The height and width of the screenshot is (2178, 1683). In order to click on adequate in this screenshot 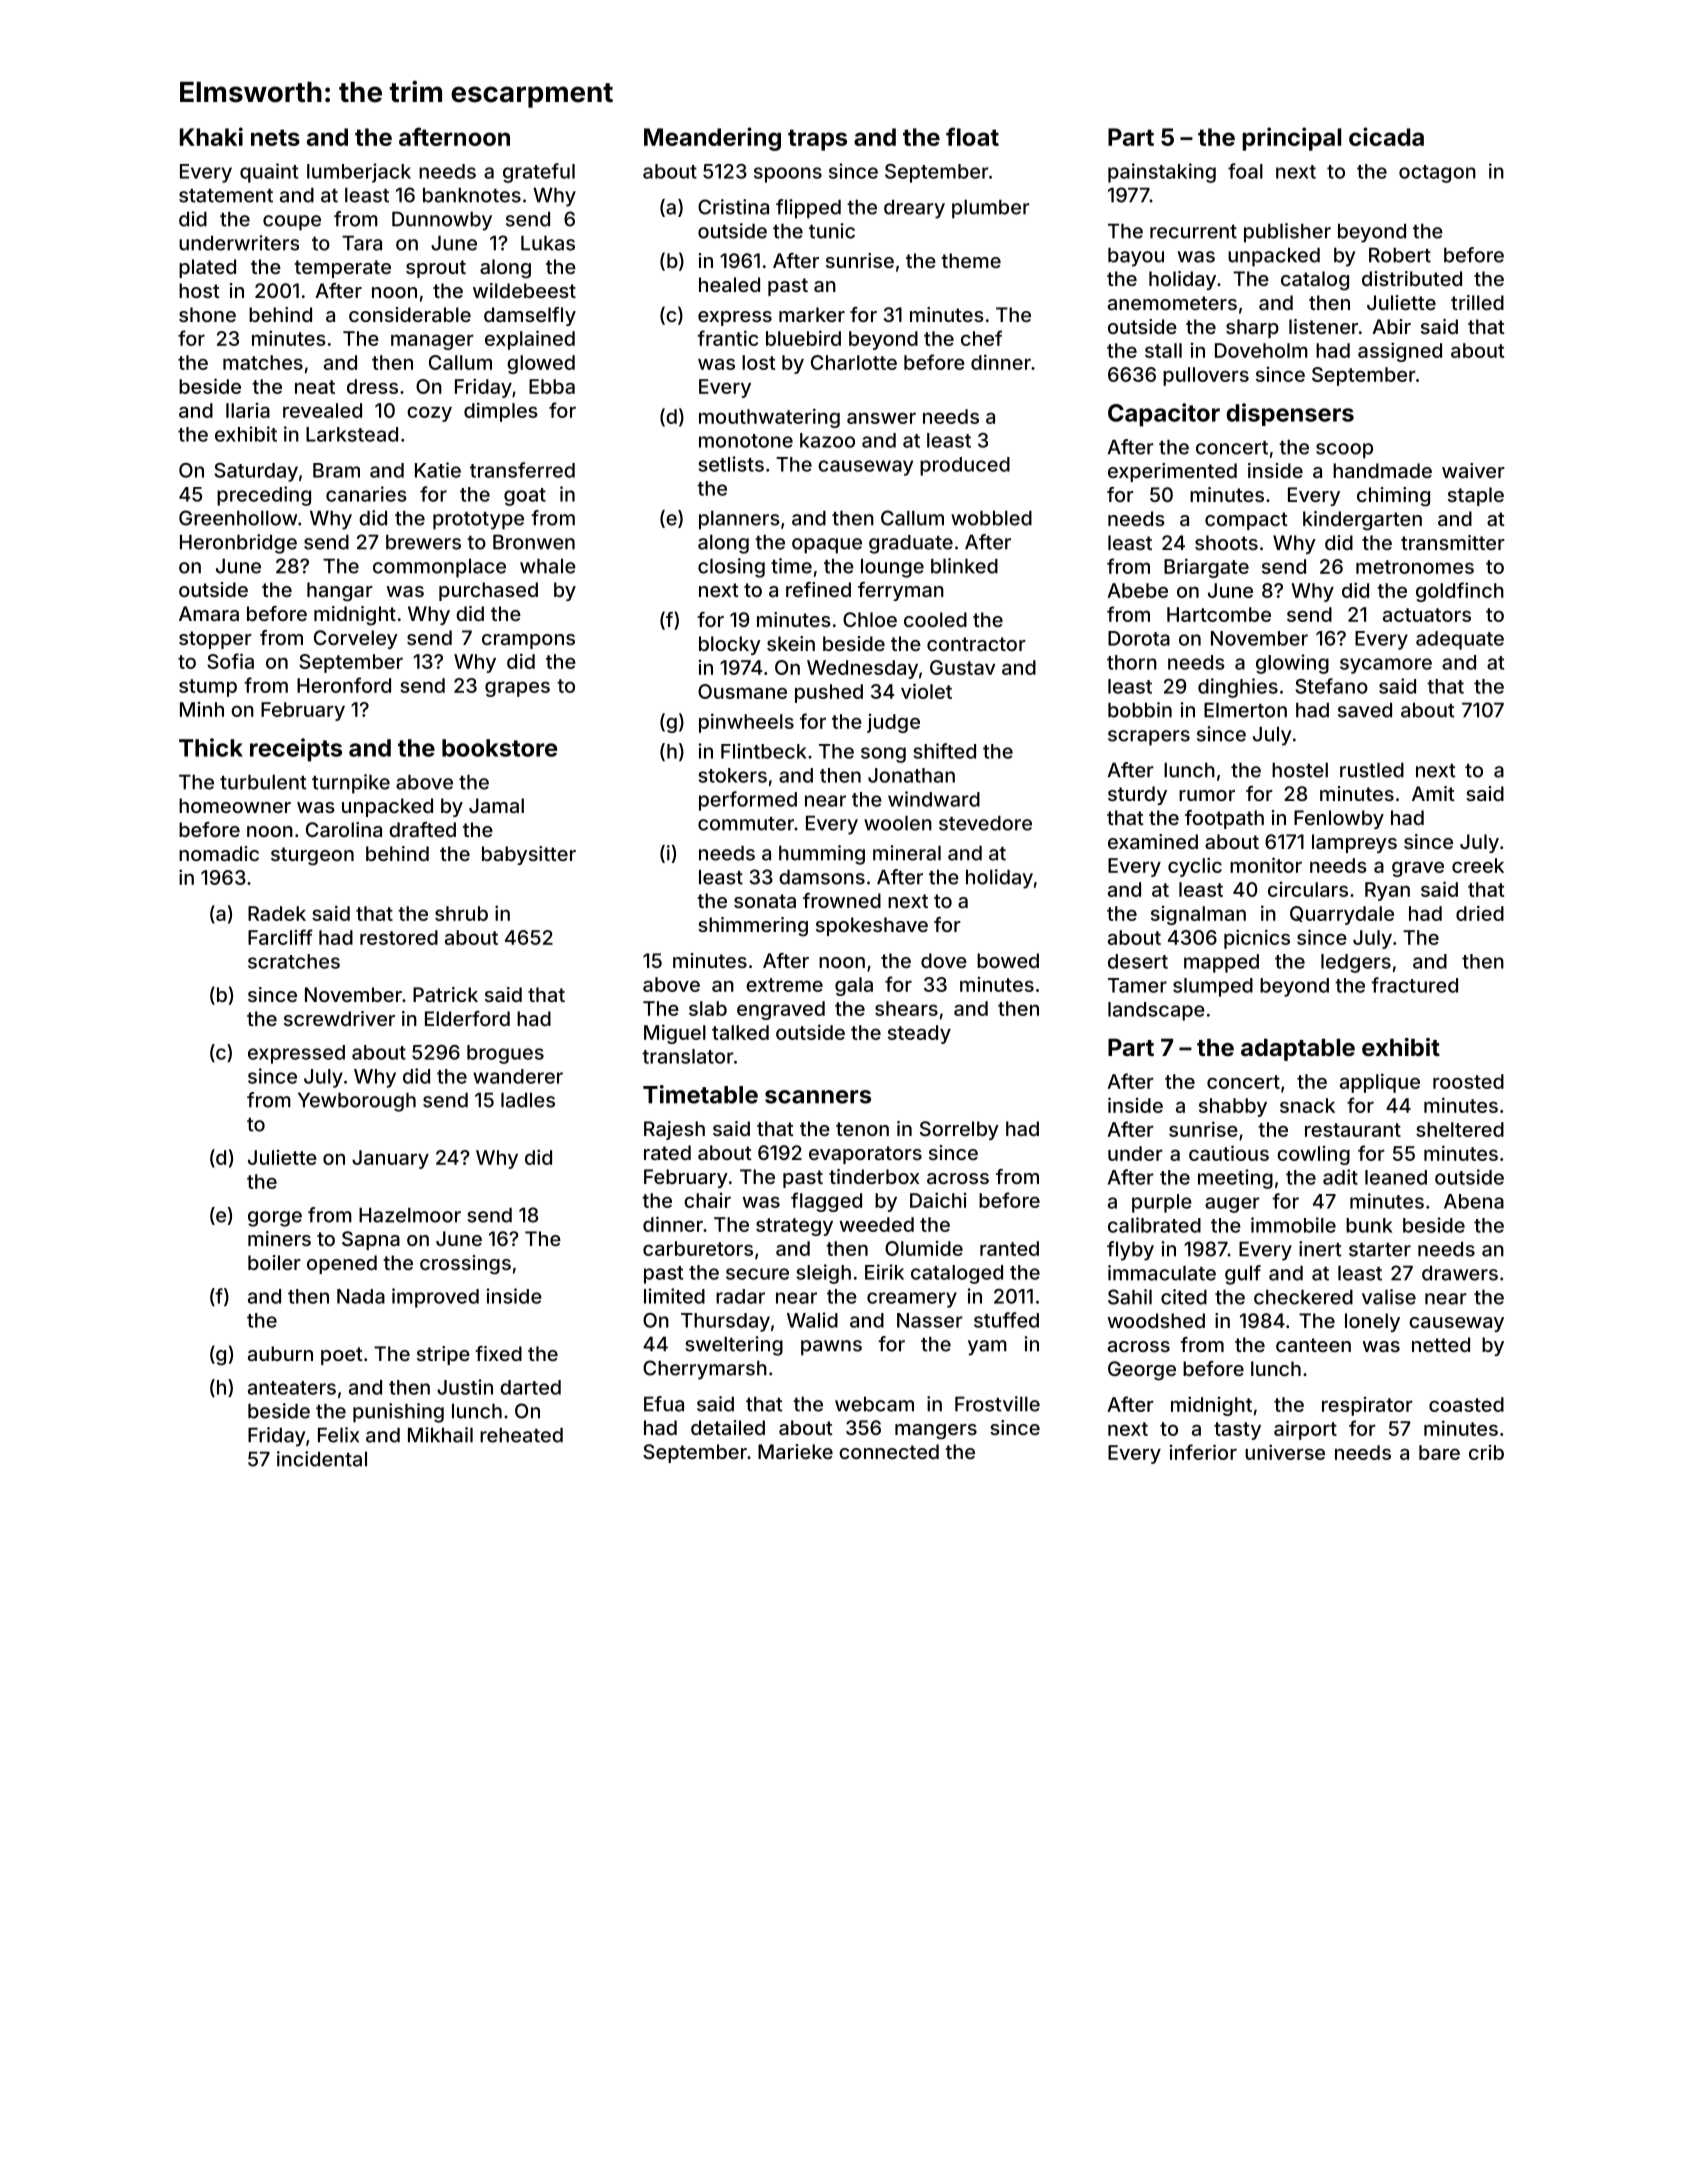, I will do `click(1460, 640)`.
